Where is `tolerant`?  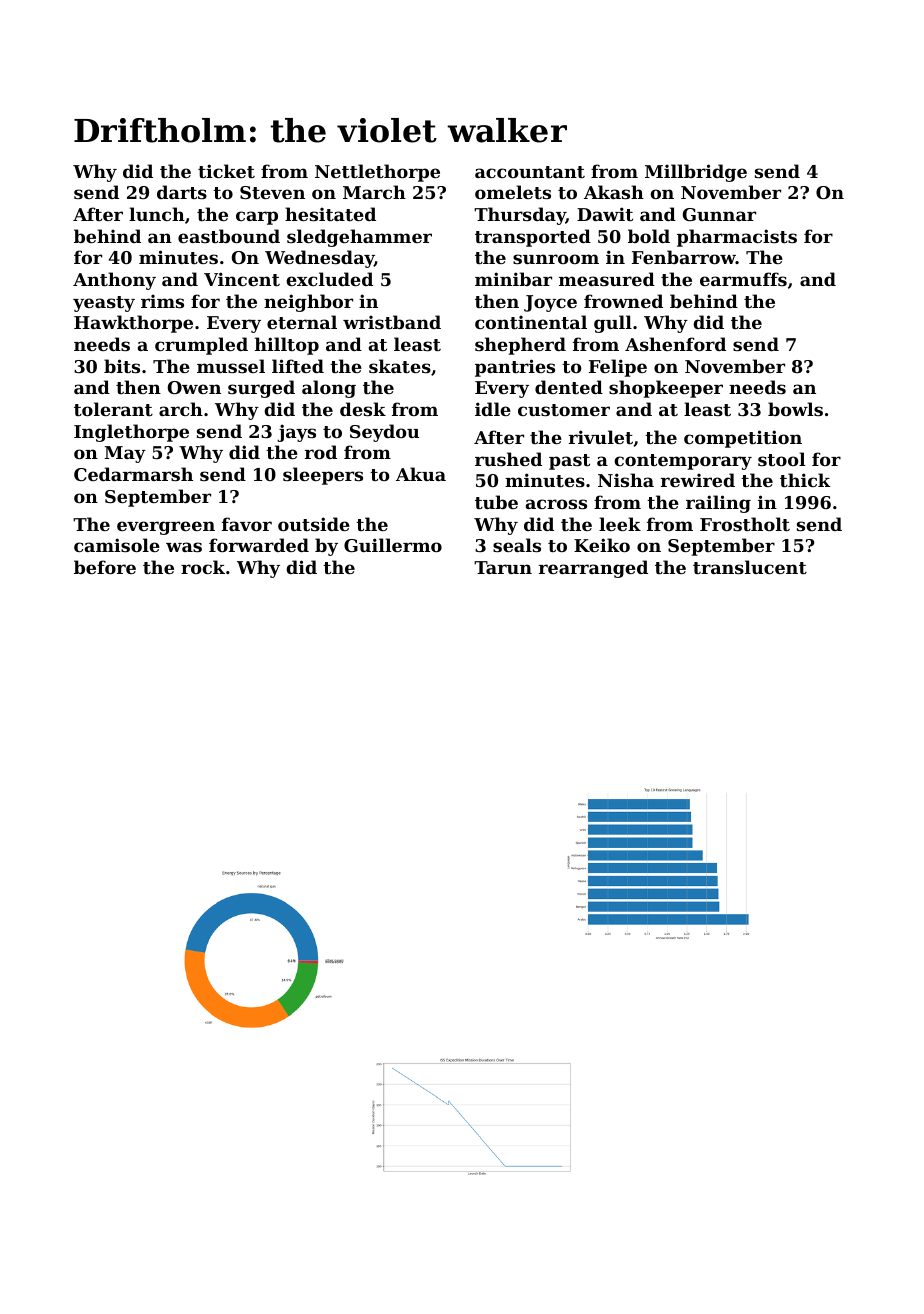
tolerant is located at coordinates (113, 409).
